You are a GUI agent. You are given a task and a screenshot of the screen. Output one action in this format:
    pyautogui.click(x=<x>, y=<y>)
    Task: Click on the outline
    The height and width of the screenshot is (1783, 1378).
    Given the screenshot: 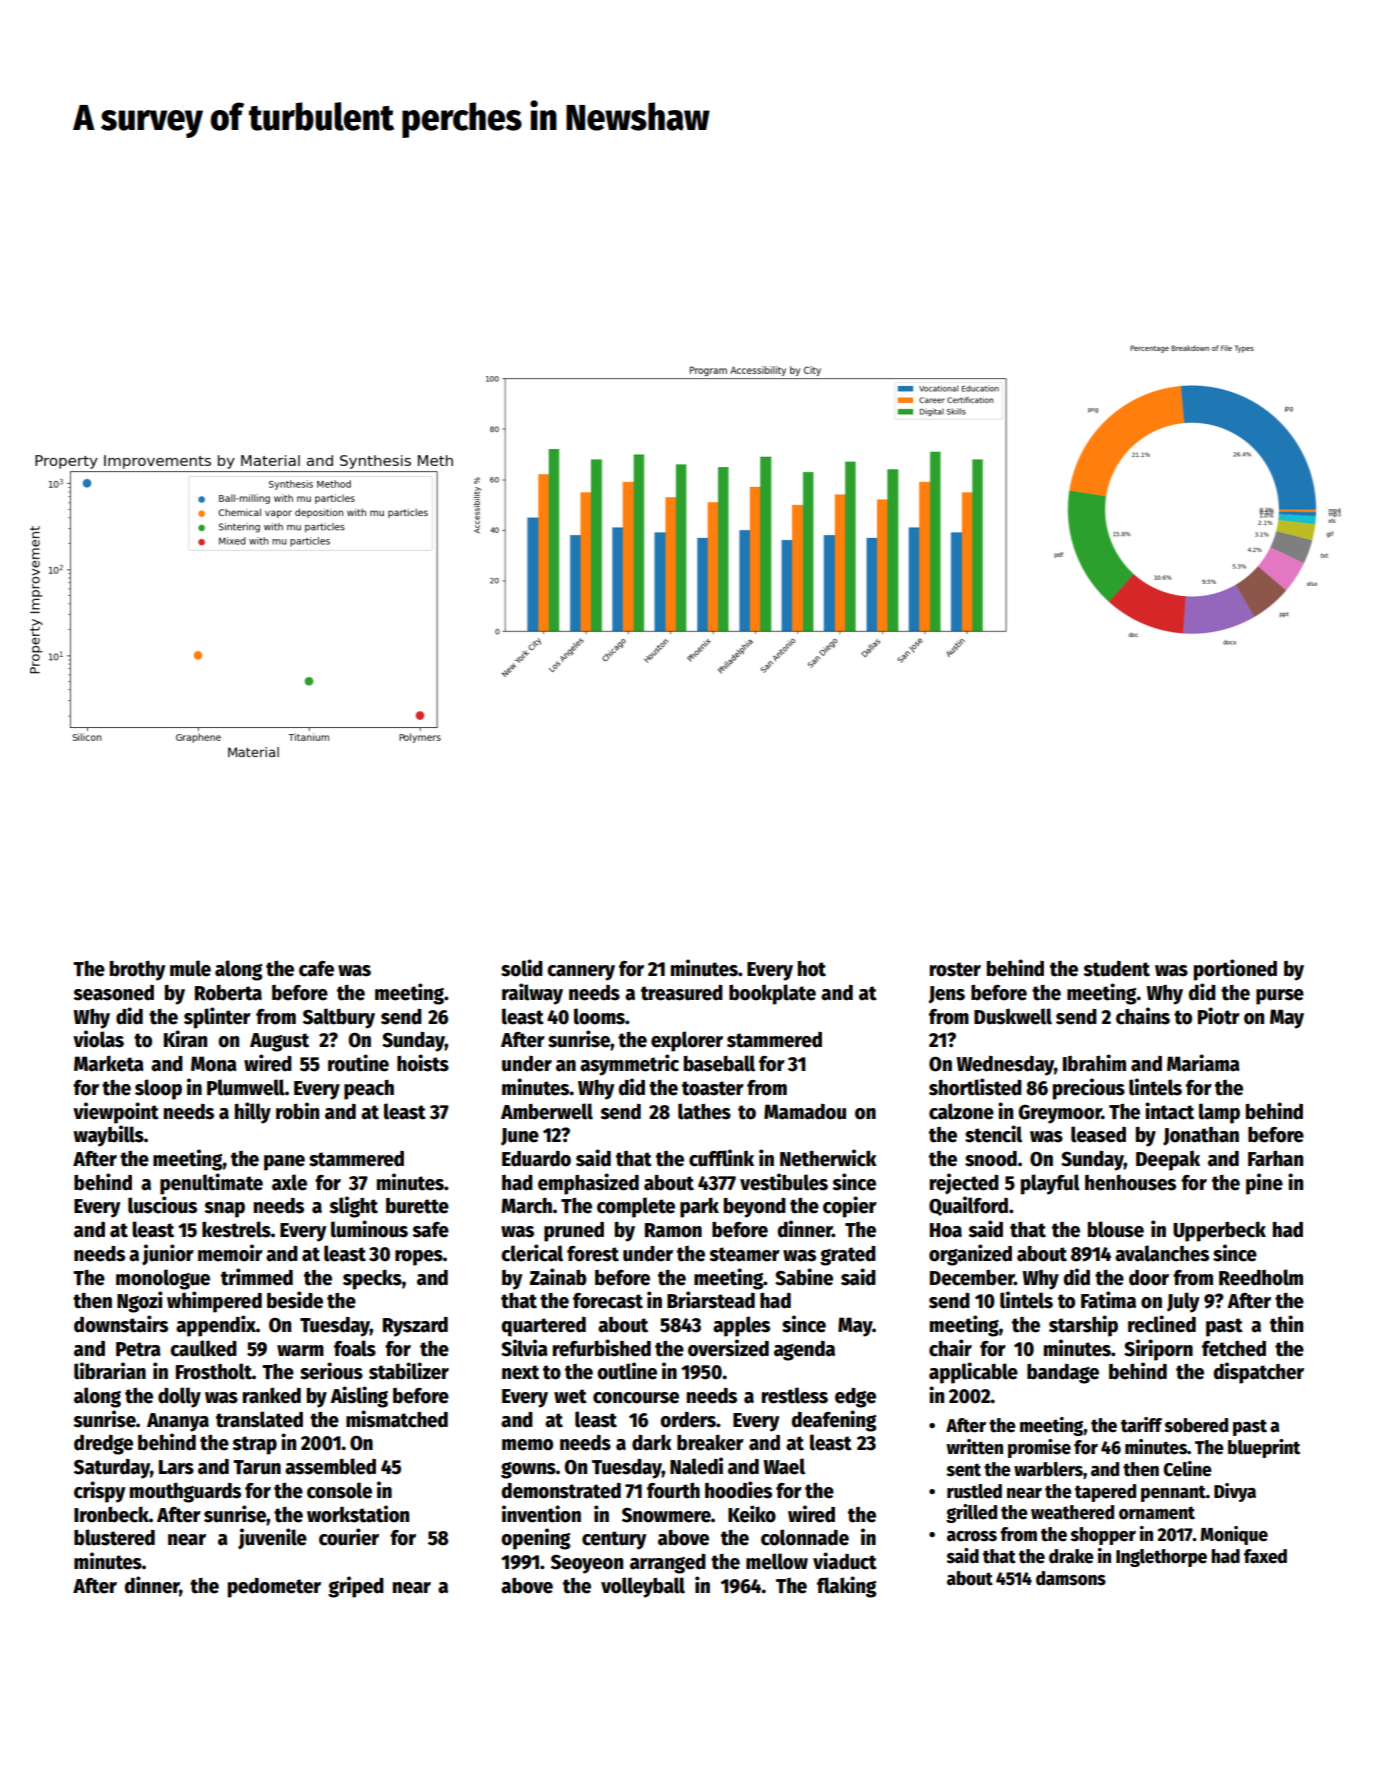 What is the action you would take?
    pyautogui.click(x=627, y=1371)
